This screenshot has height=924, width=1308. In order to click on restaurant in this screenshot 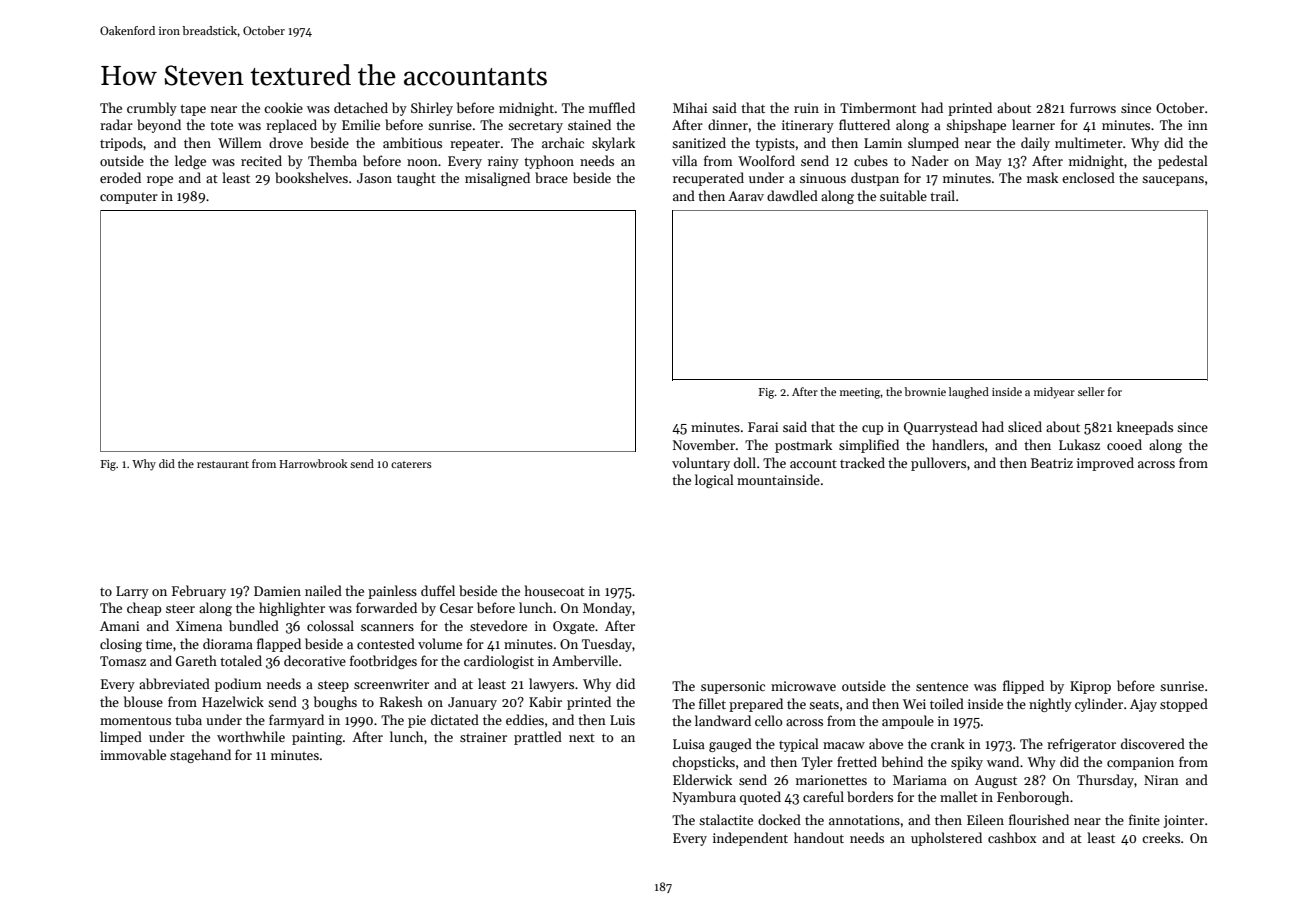, I will do `click(223, 464)`.
